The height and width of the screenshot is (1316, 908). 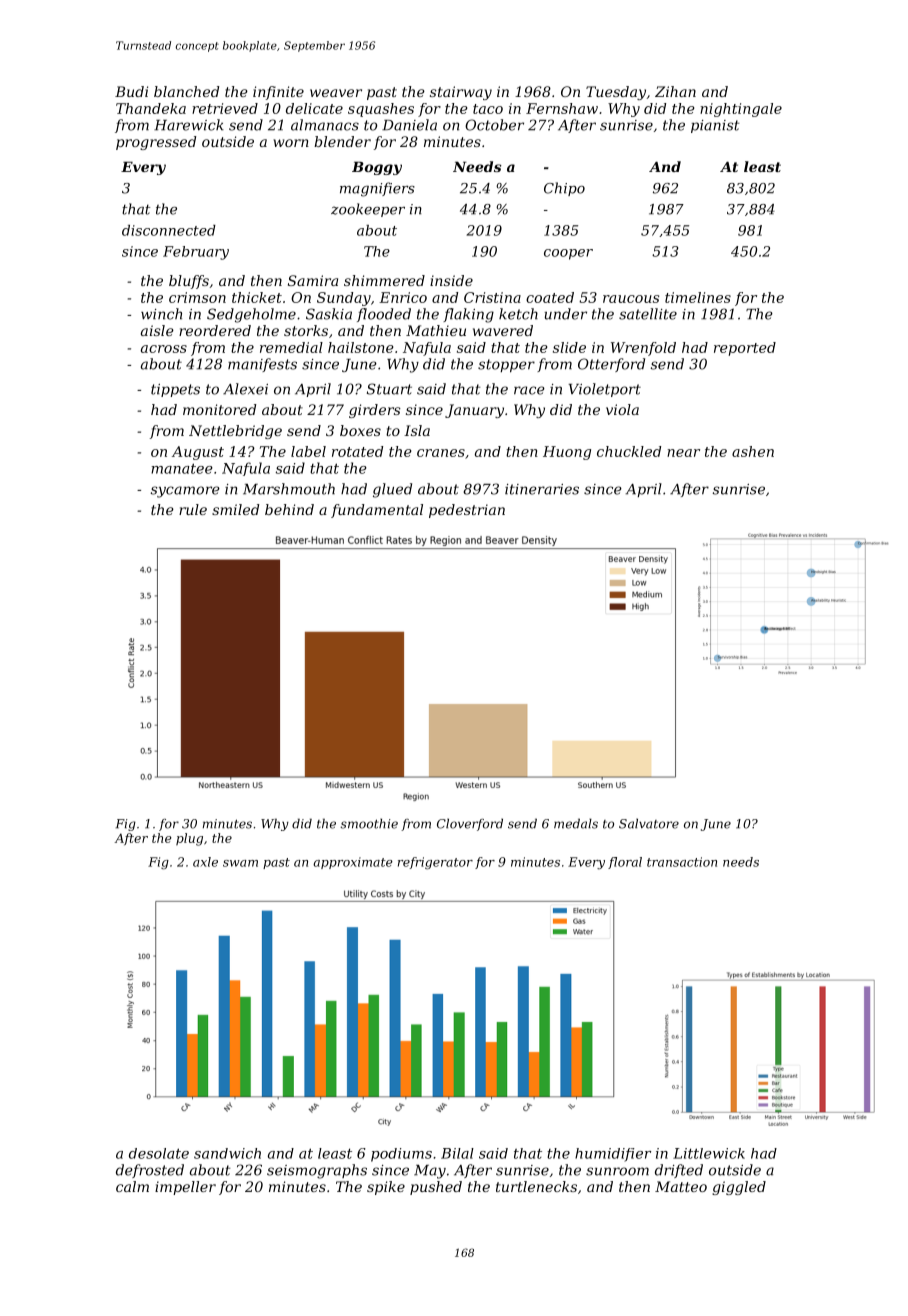 I want to click on Budi, so click(x=131, y=91).
